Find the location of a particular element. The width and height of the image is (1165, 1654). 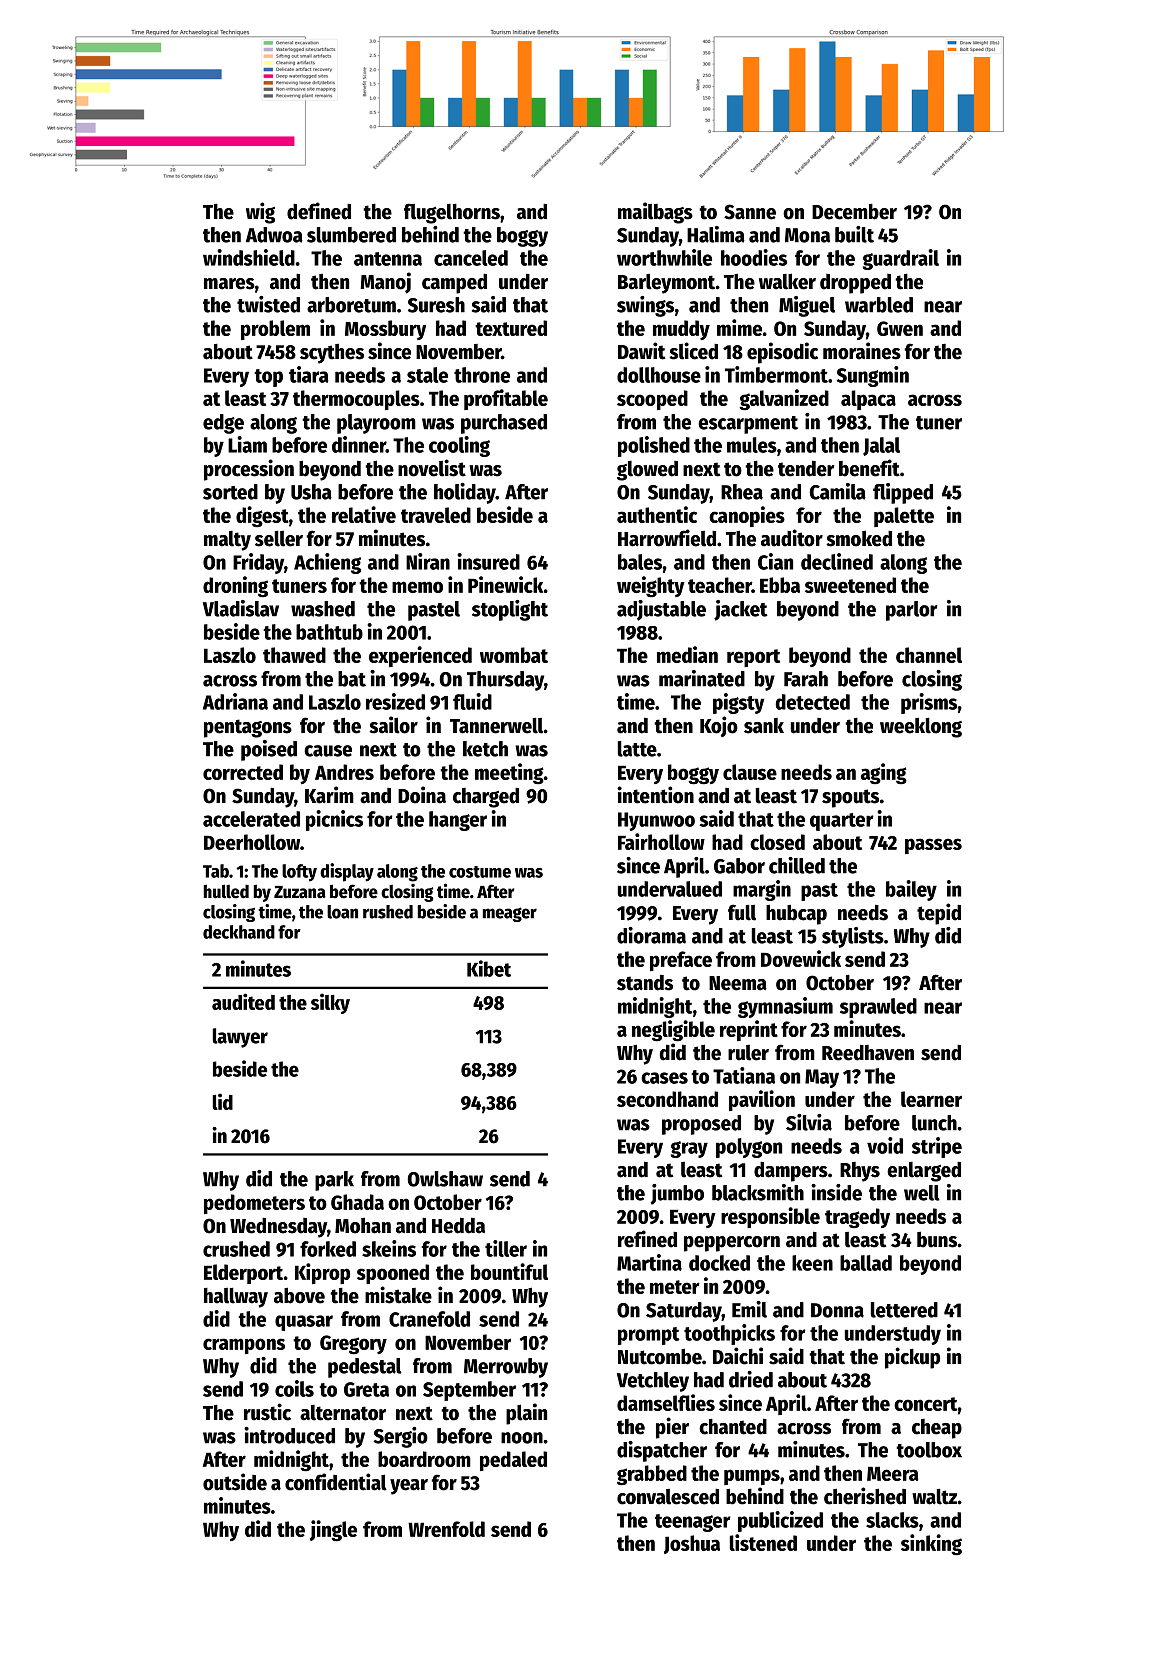

Joshua is located at coordinates (692, 1544).
